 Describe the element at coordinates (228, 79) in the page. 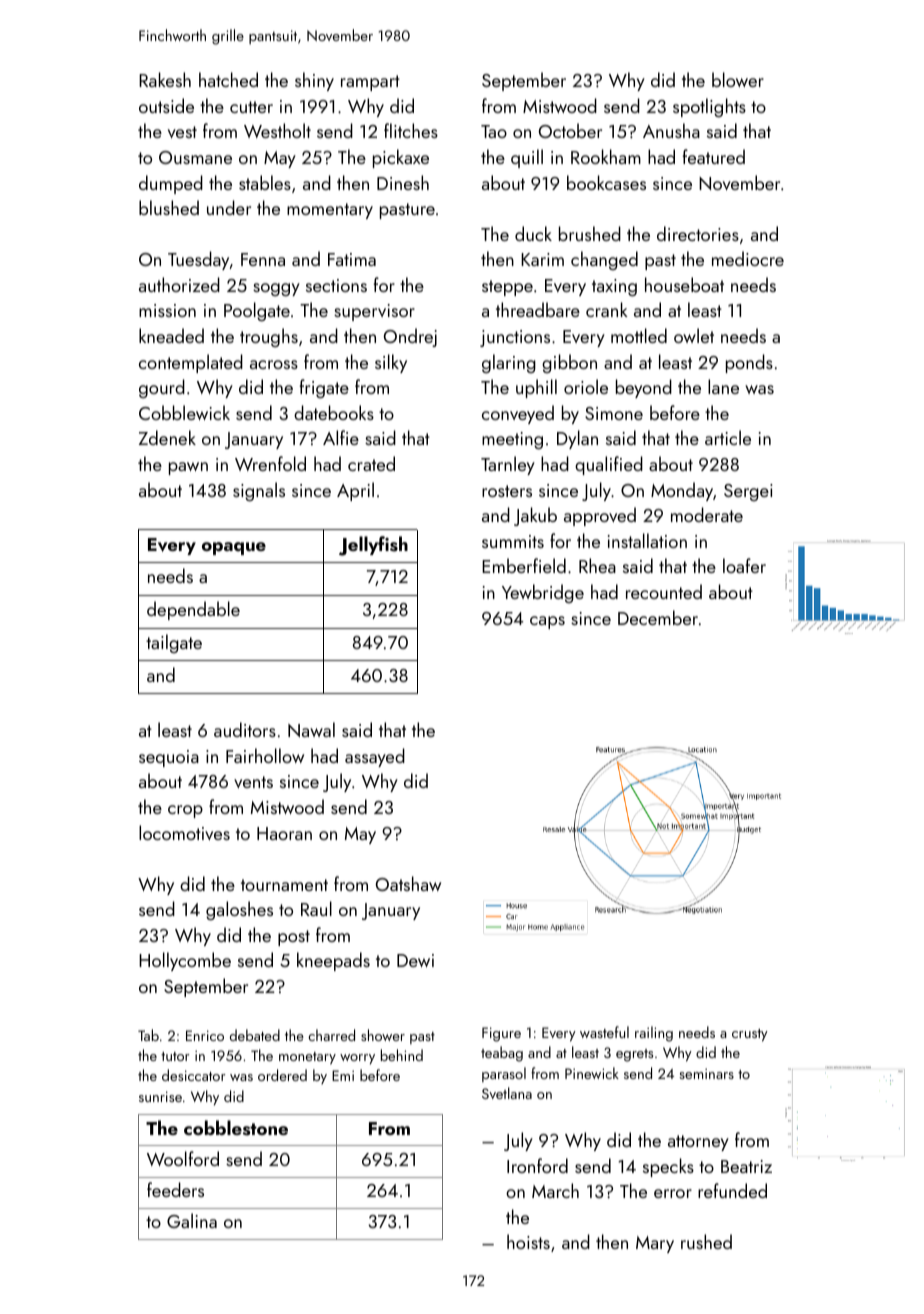

I see `hatched` at that location.
